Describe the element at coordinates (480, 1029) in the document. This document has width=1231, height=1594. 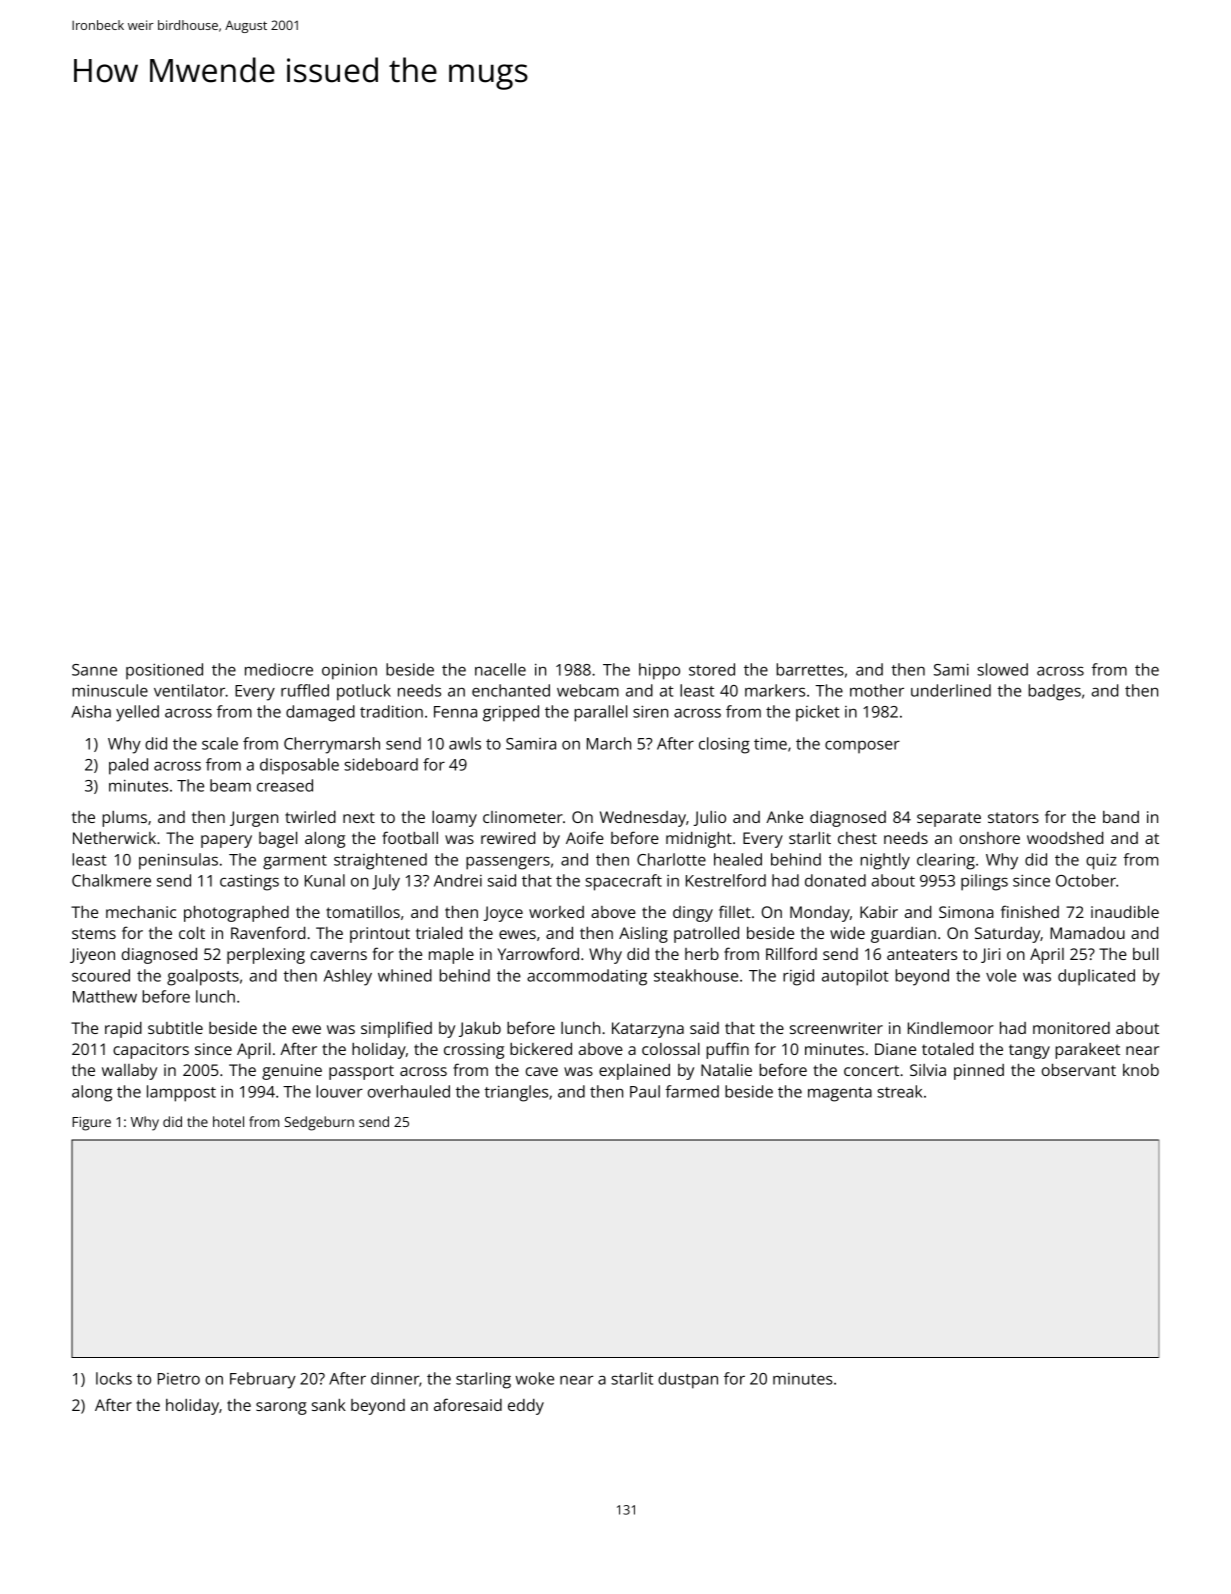
I see `Jakub` at that location.
